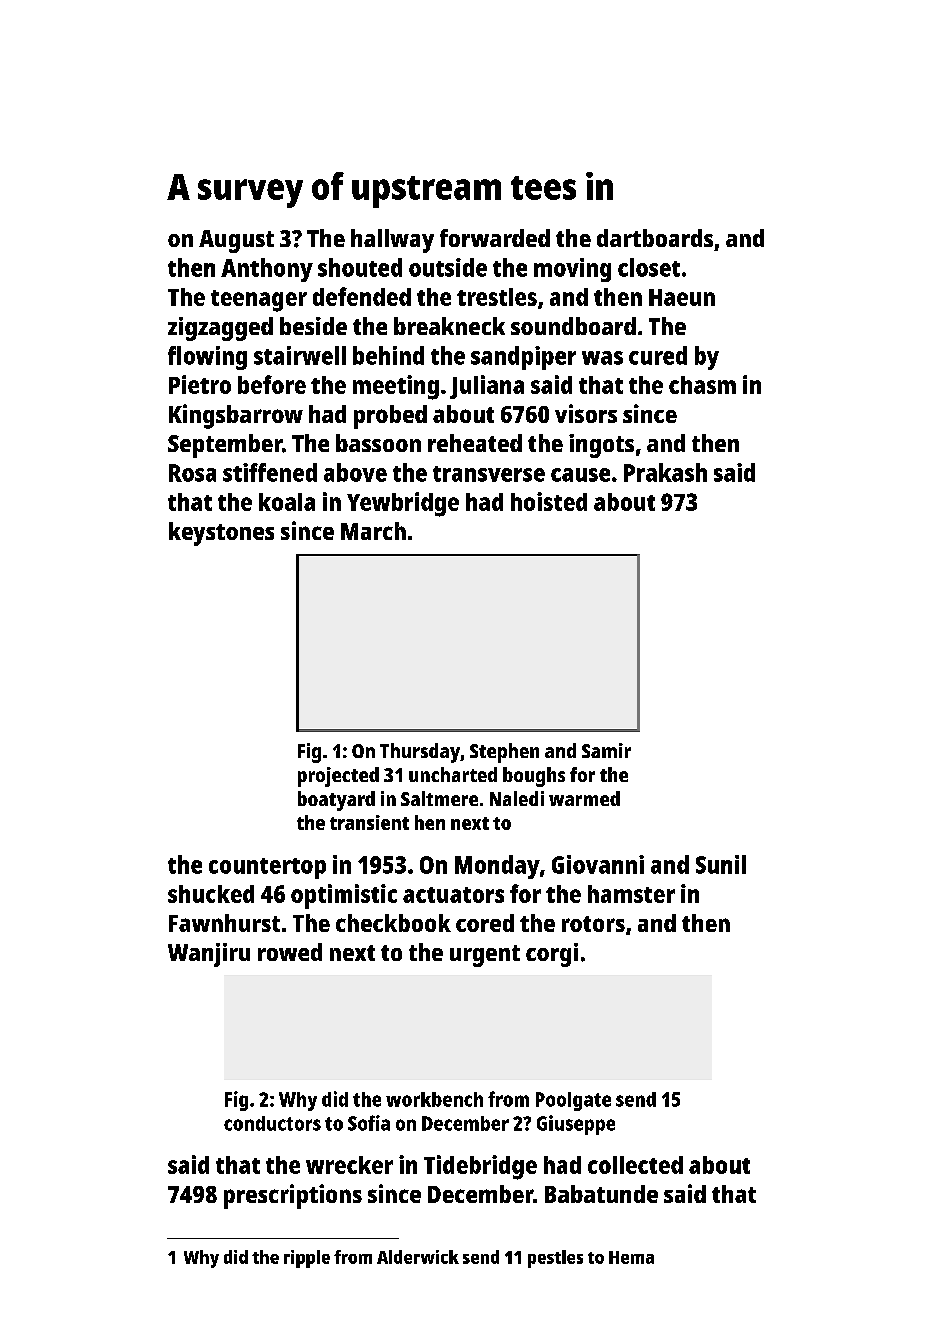 The image size is (936, 1328). Describe the element at coordinates (631, 1257) in the document. I see `Hema` at that location.
